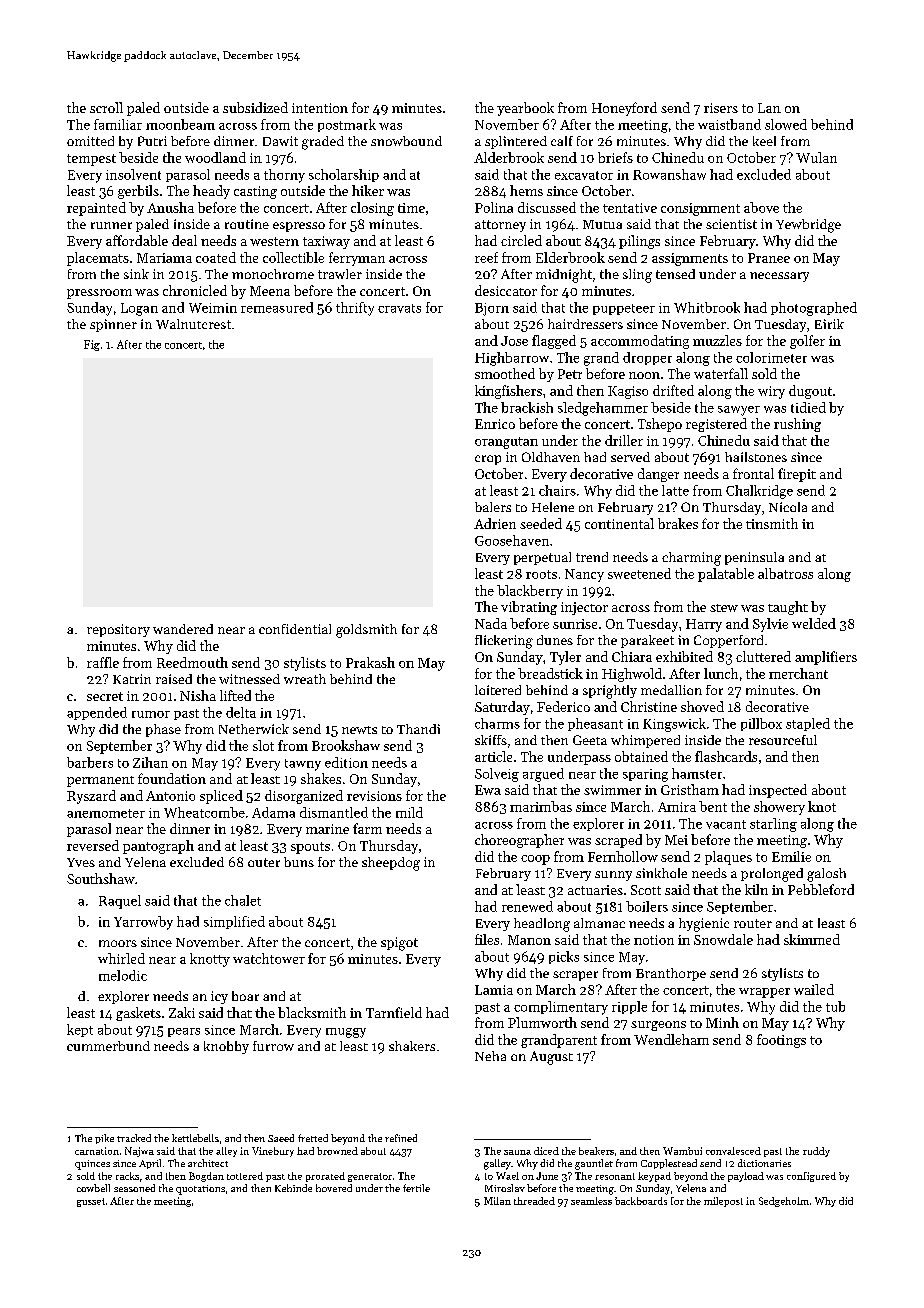 The width and height of the document is (924, 1308). Describe the element at coordinates (104, 1139) in the document. I see `pike` at that location.
